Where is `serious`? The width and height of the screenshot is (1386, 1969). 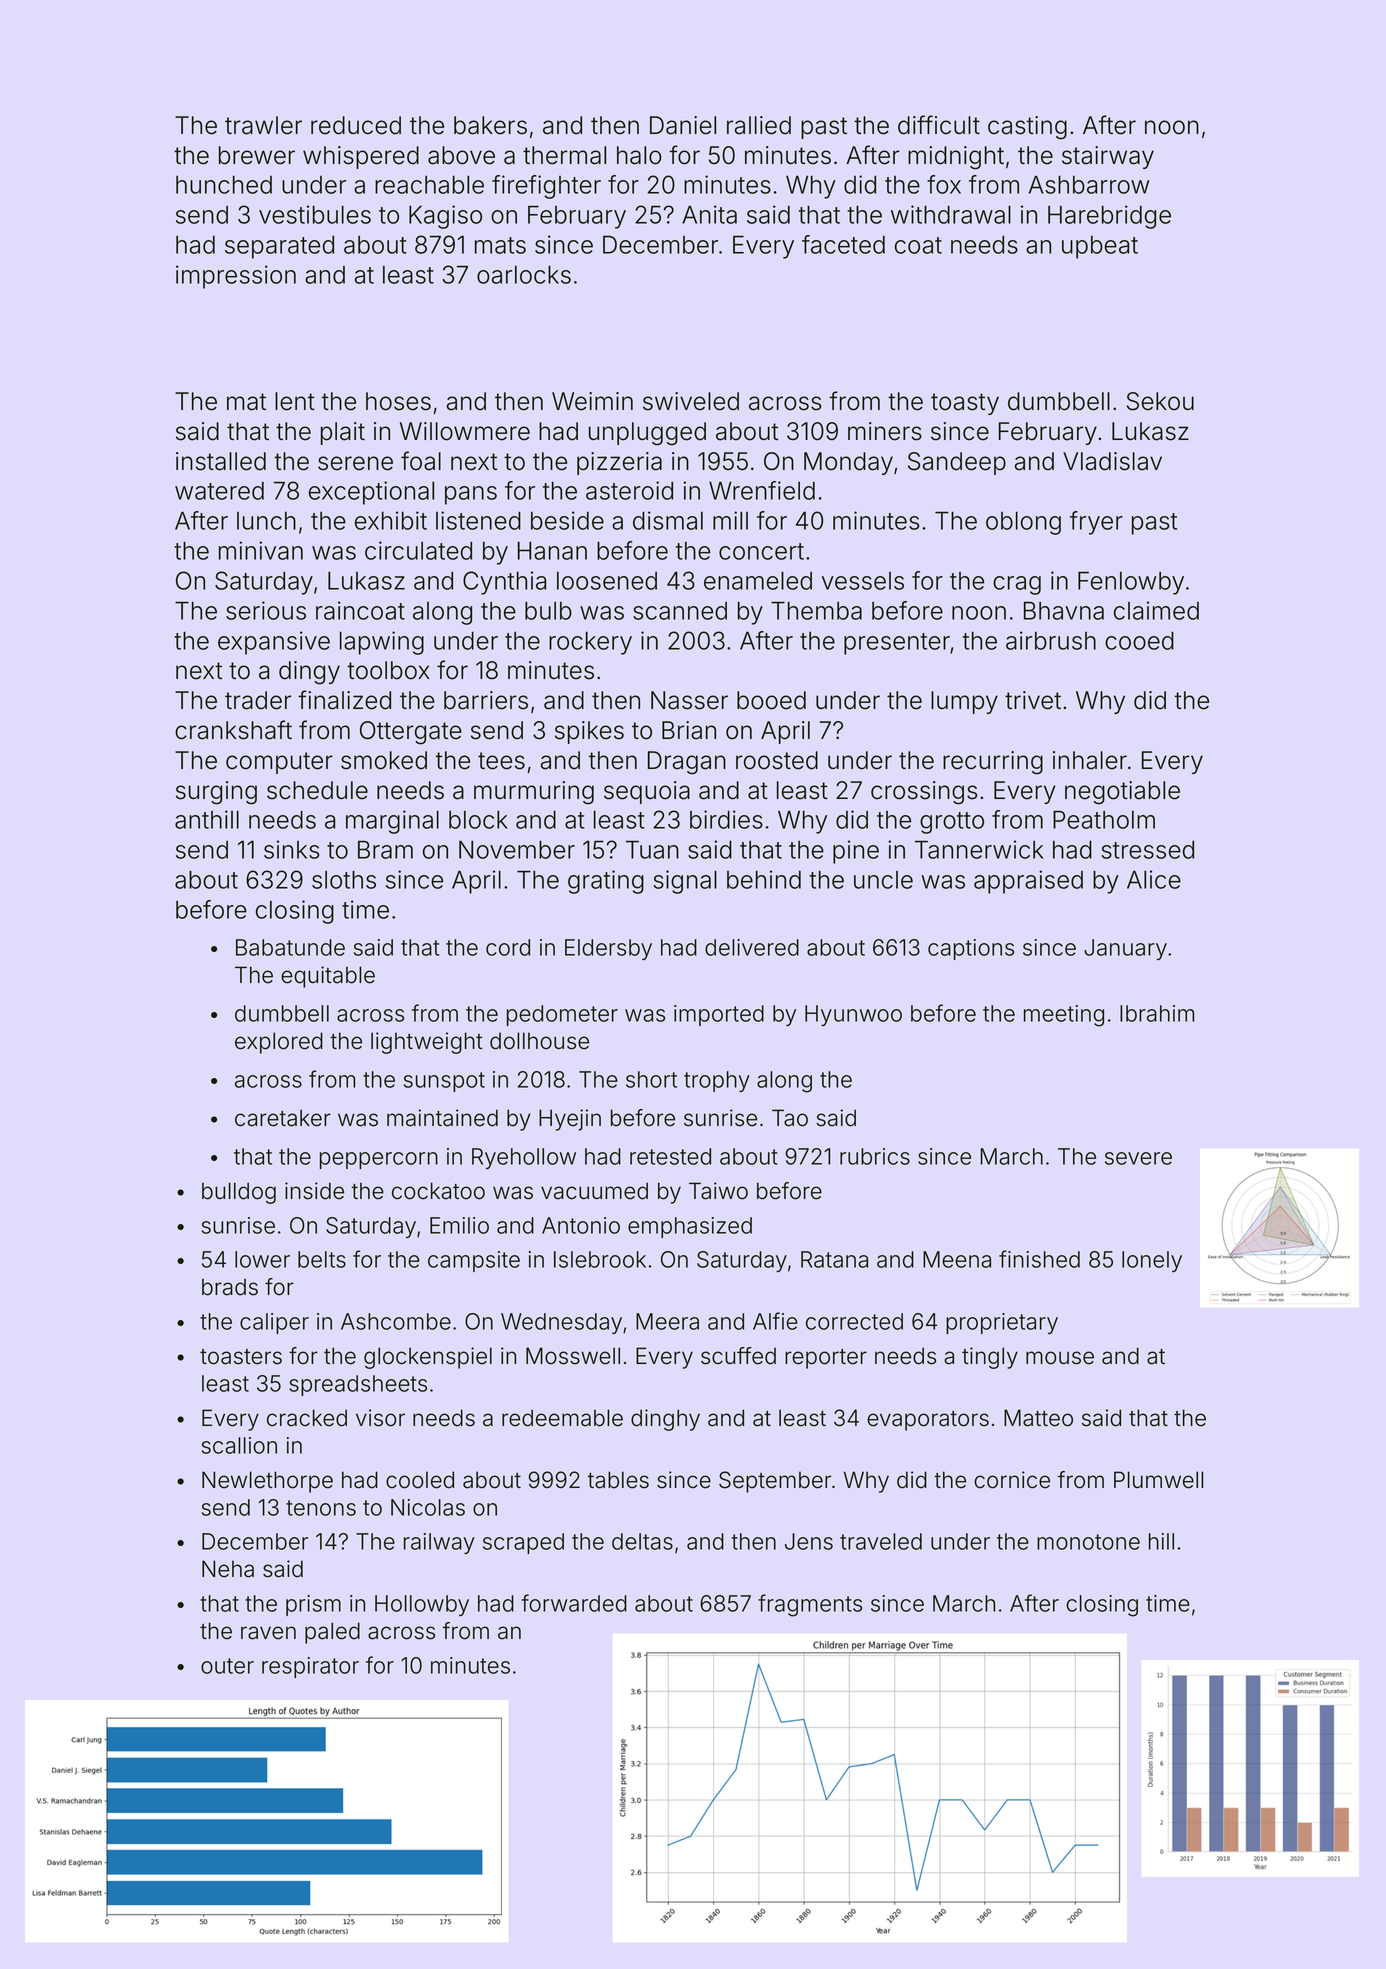 serious is located at coordinates (266, 610).
